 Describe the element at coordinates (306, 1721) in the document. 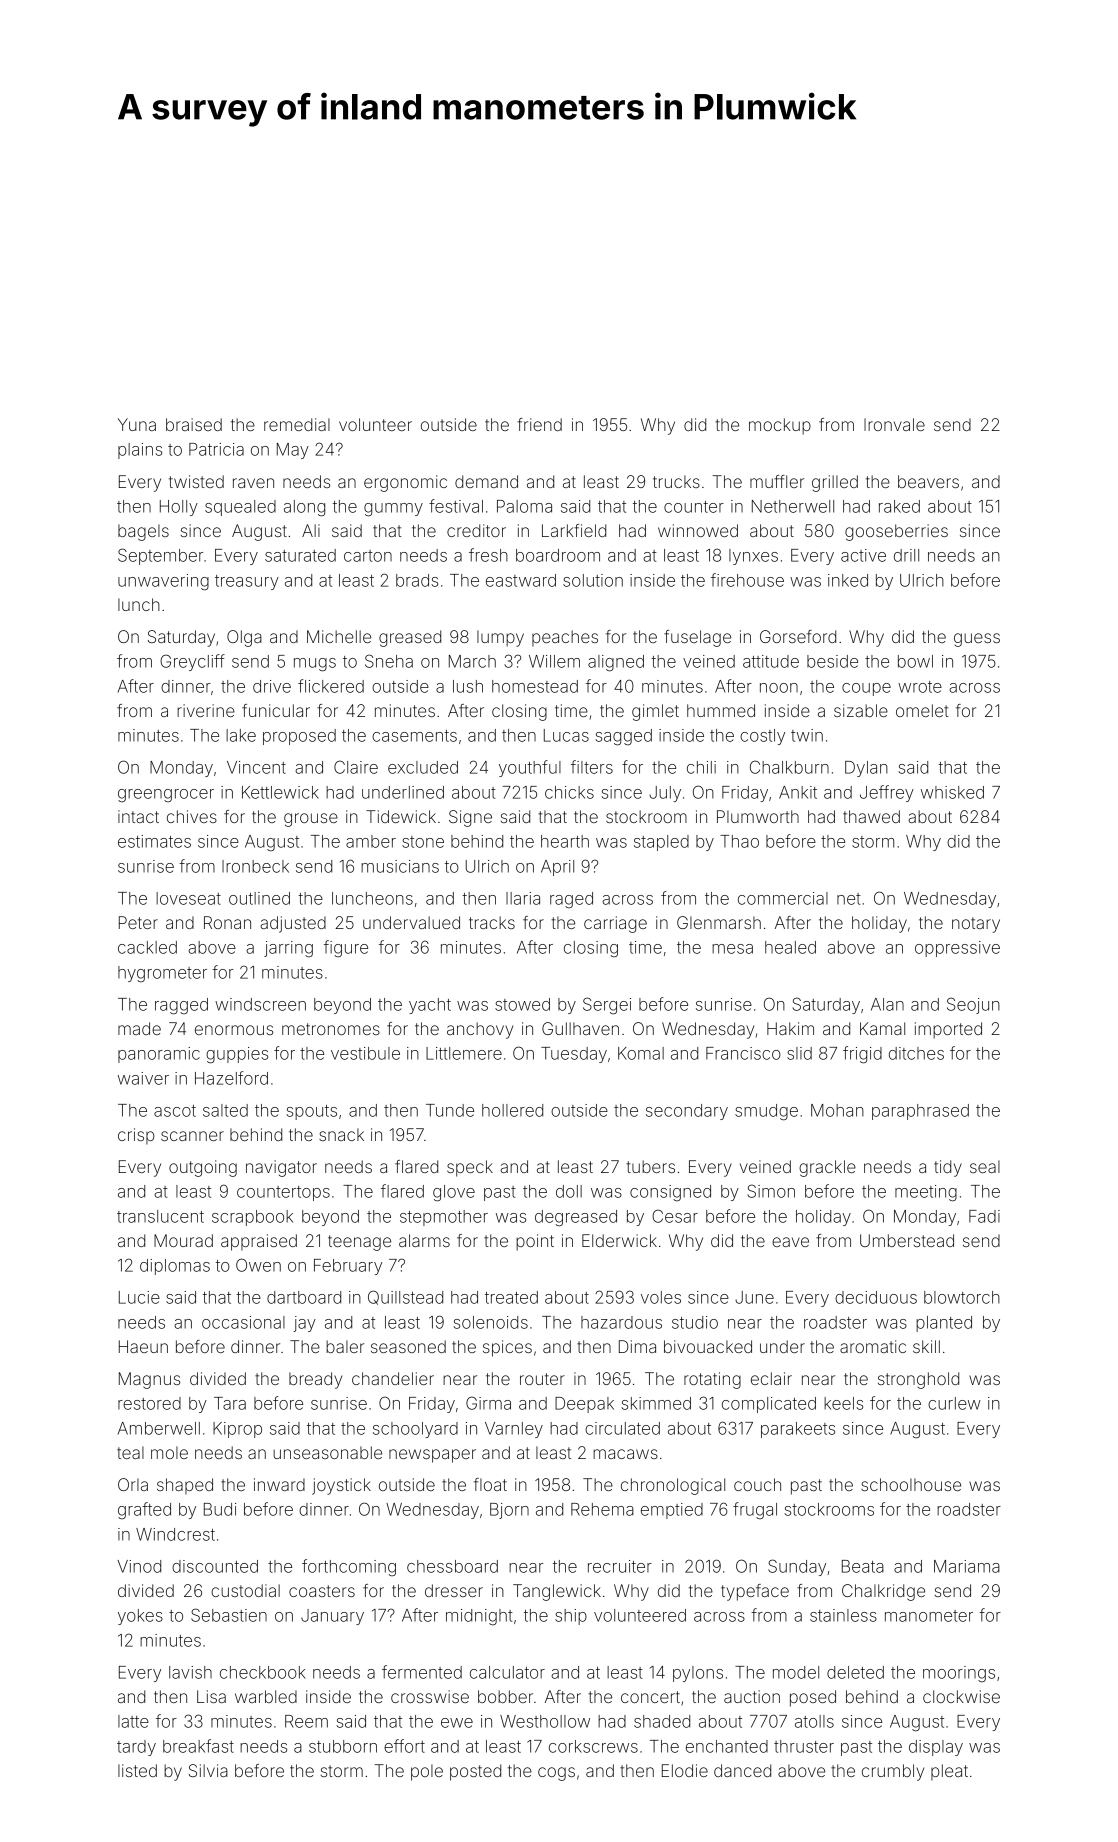

I see `Reem` at that location.
